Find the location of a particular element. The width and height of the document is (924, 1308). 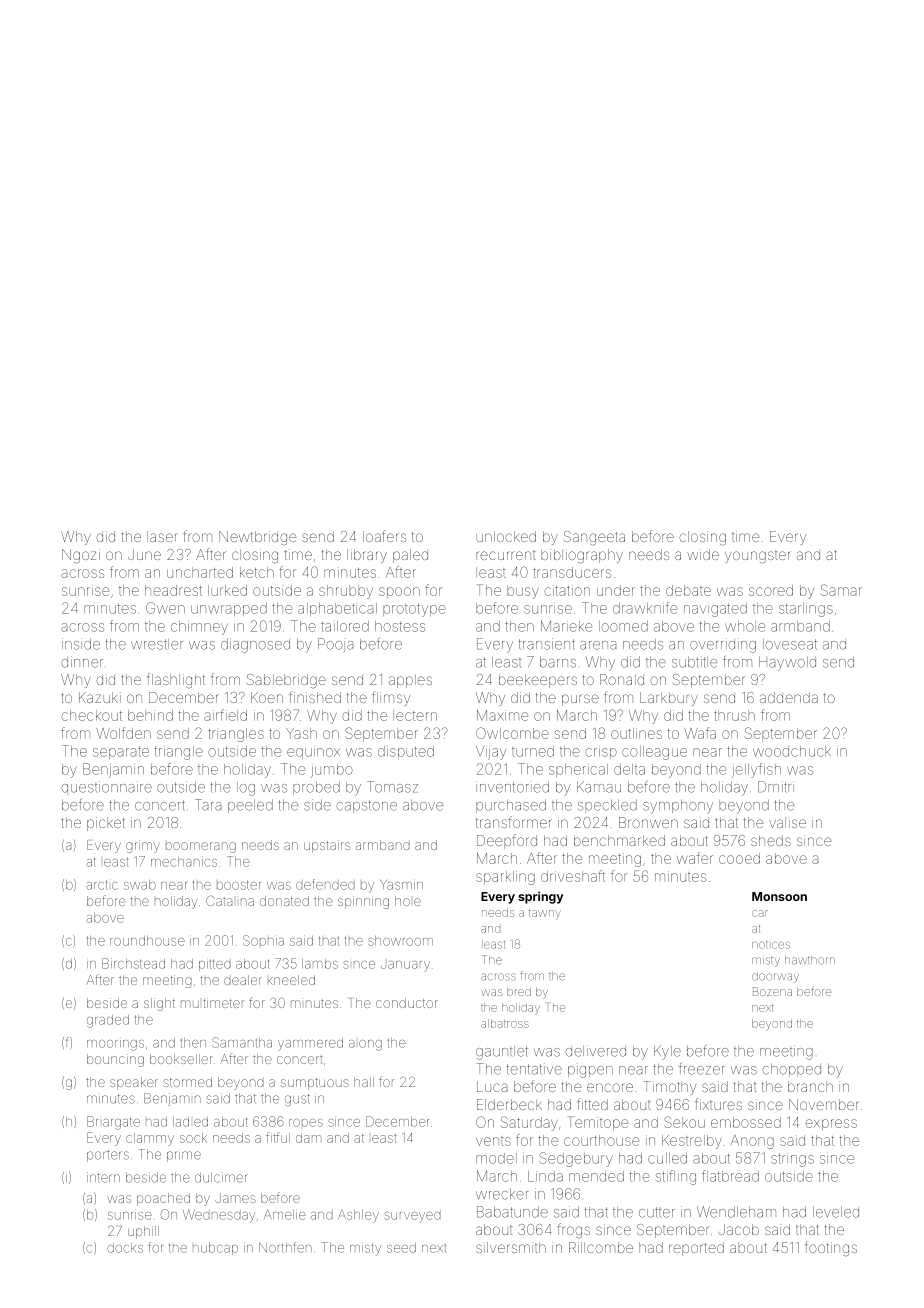

navigated is located at coordinates (715, 610).
